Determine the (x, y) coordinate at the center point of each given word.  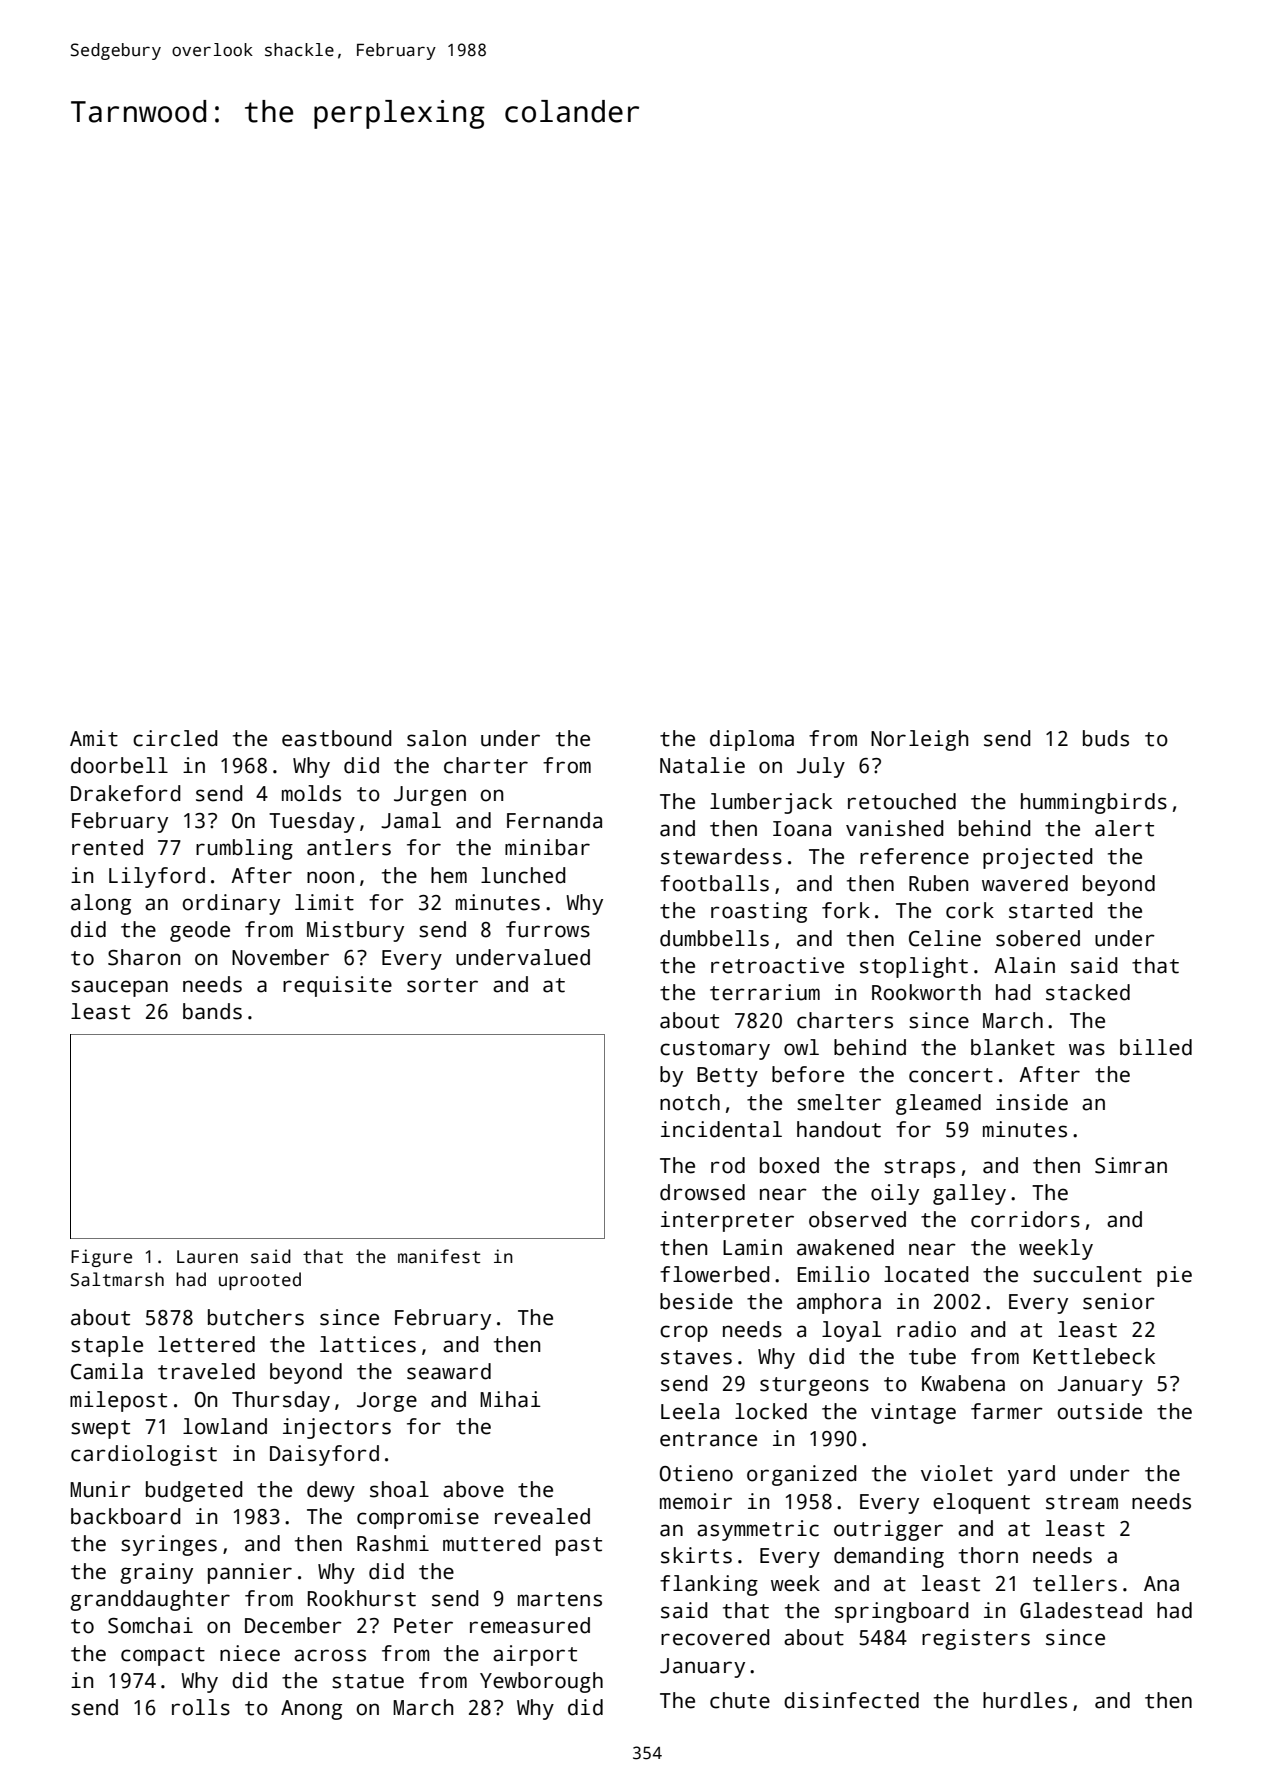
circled (175, 738)
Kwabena (963, 1383)
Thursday (281, 1401)
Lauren (207, 1257)
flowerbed (715, 1274)
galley (969, 1194)
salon (436, 738)
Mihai (510, 1399)
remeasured (530, 1625)
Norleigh (919, 740)
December (293, 1625)
